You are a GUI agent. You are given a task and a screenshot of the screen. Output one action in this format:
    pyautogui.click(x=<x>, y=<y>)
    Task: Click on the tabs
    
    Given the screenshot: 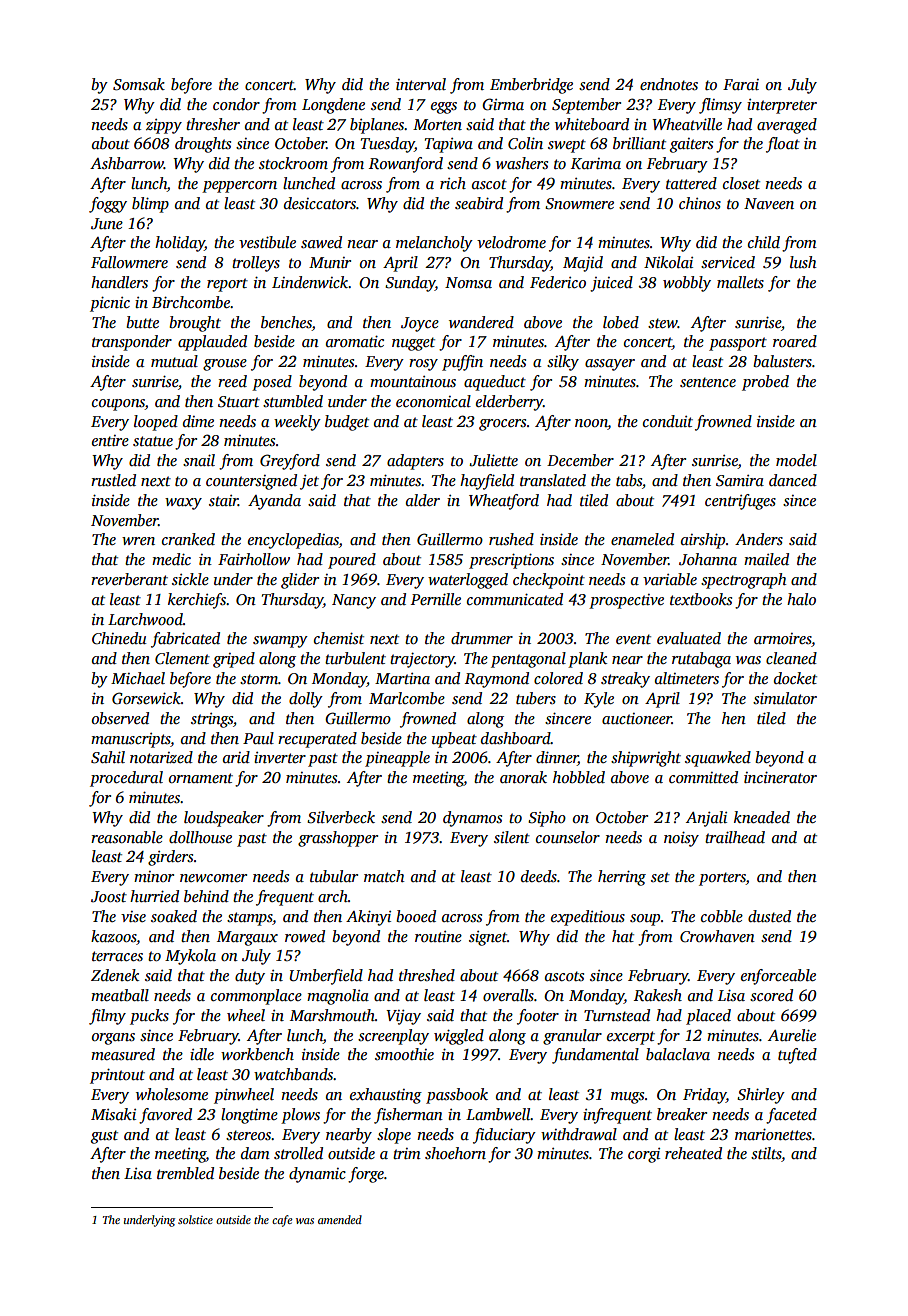 What is the action you would take?
    pyautogui.click(x=629, y=480)
